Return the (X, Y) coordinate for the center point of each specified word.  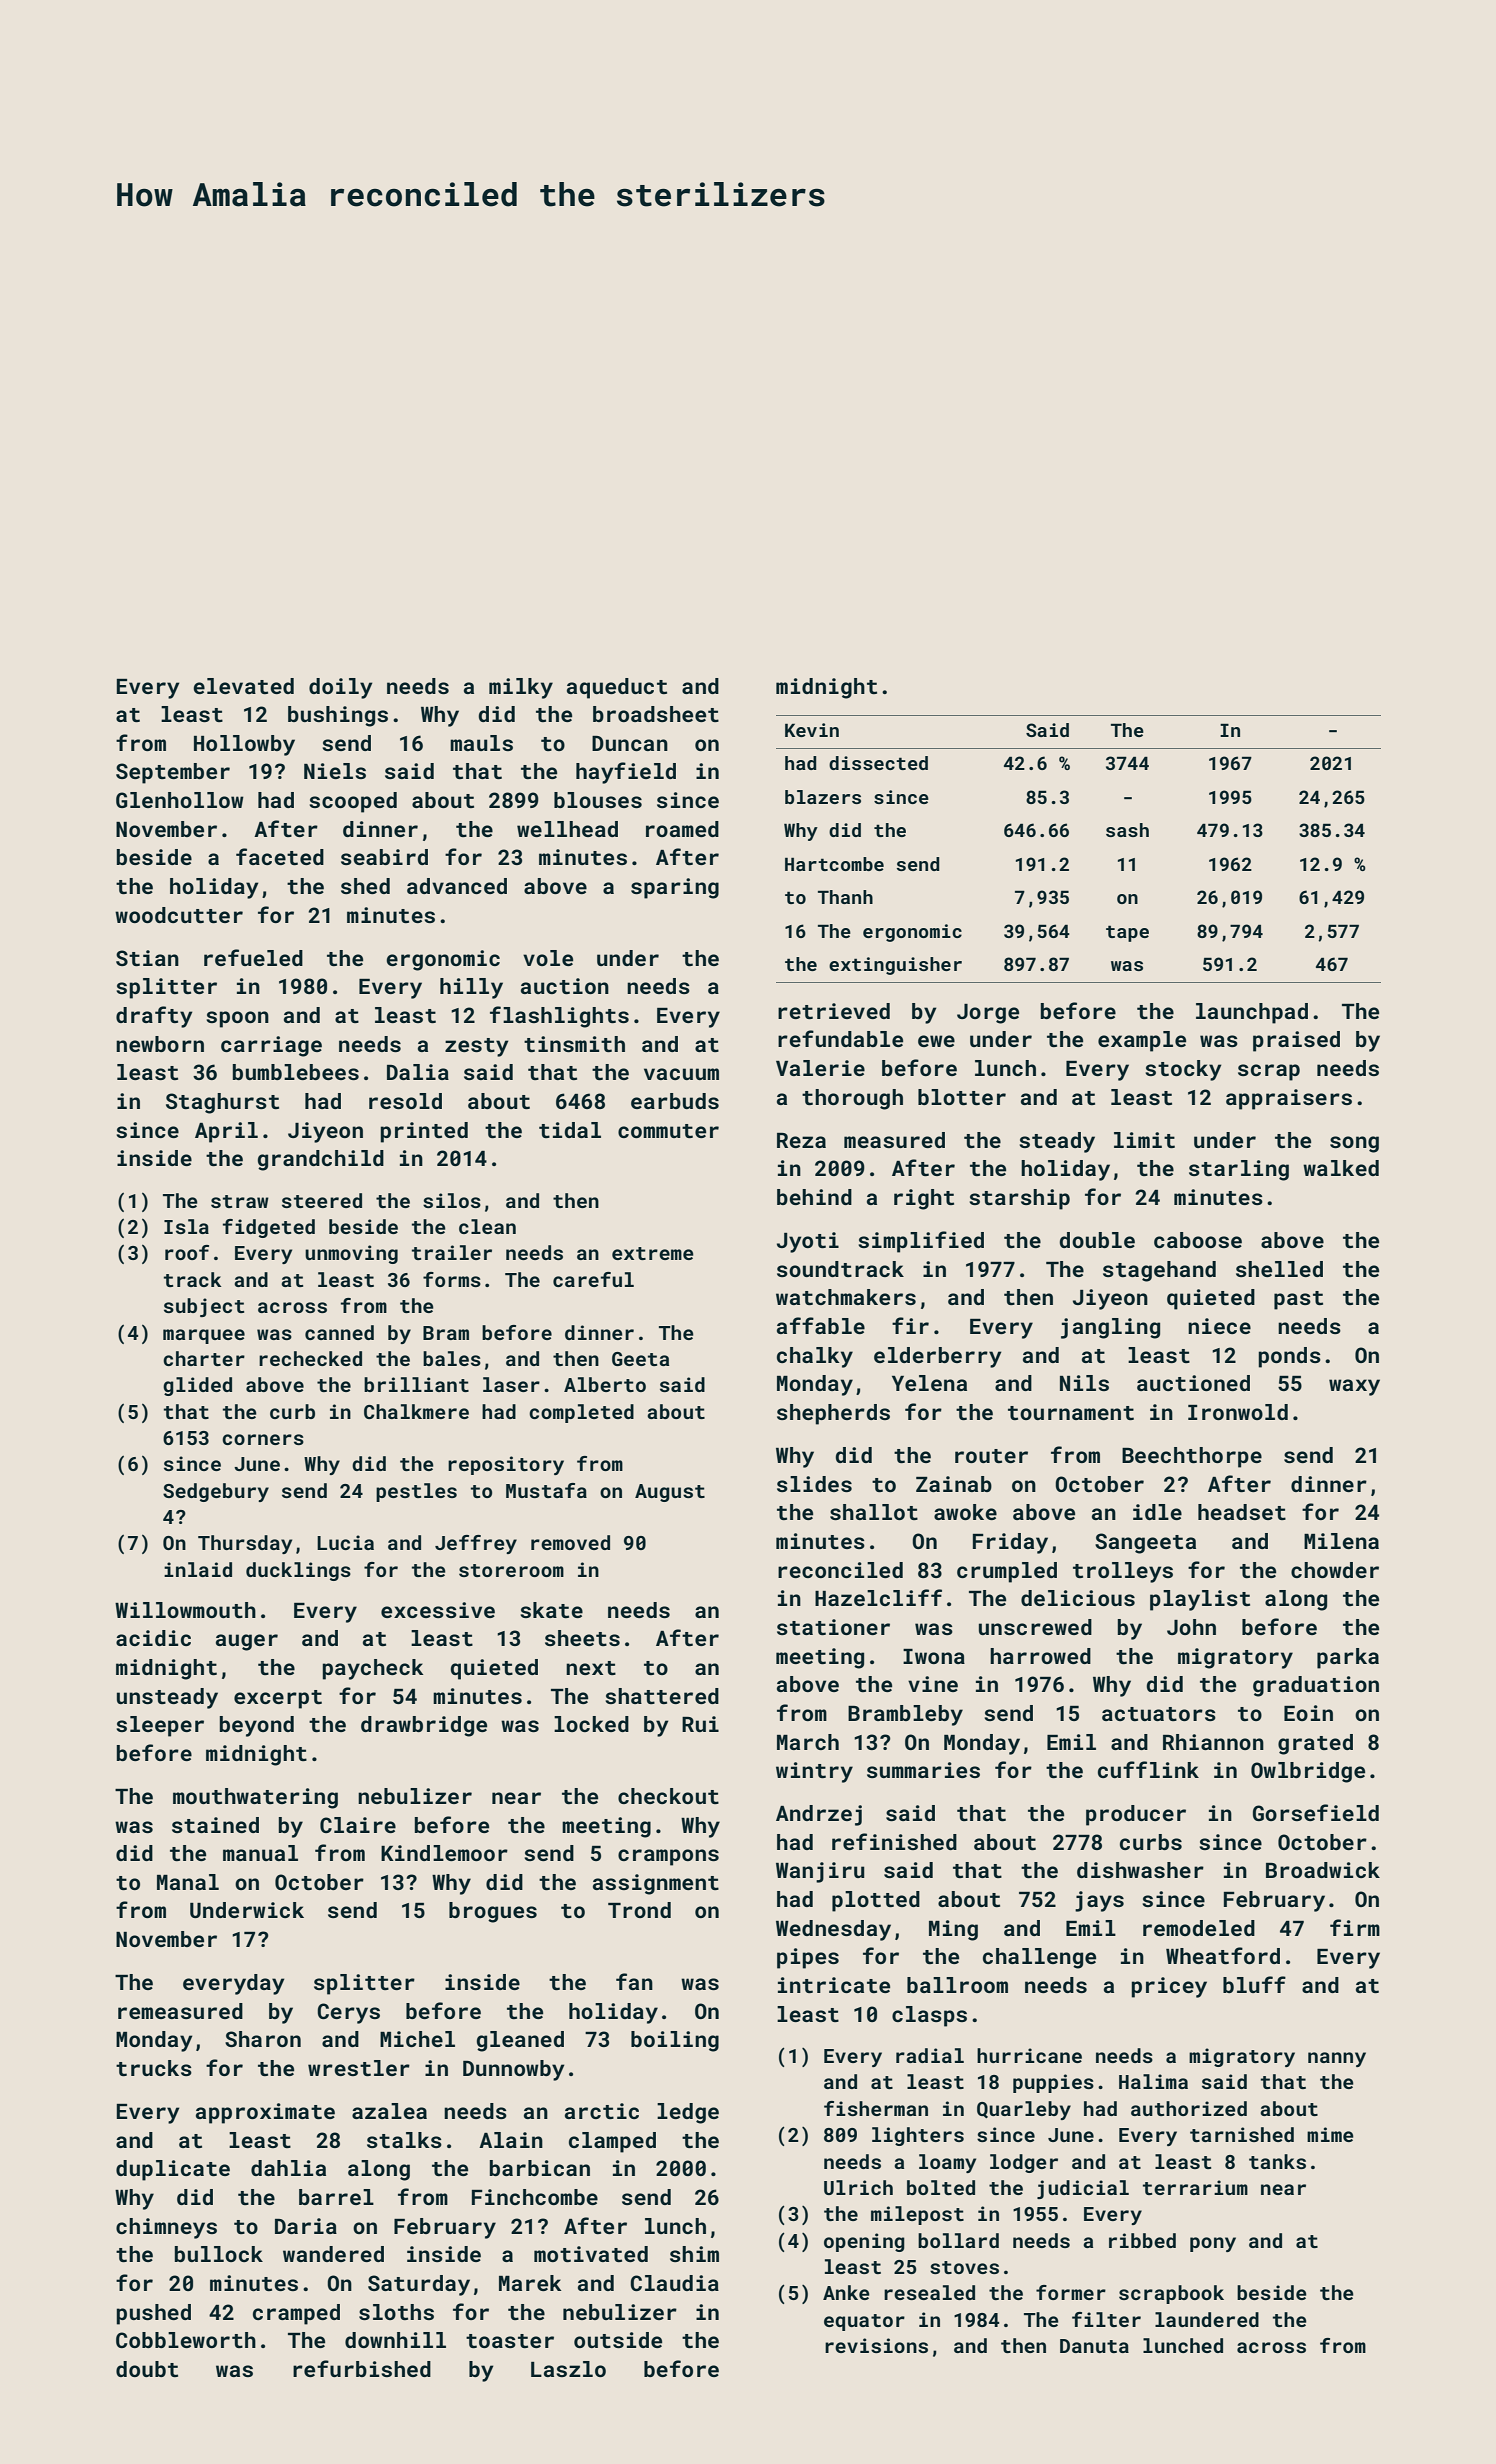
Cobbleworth (186, 2340)
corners (263, 1439)
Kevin (812, 730)
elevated (243, 686)
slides (814, 1484)
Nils (1084, 1383)
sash (1127, 830)
